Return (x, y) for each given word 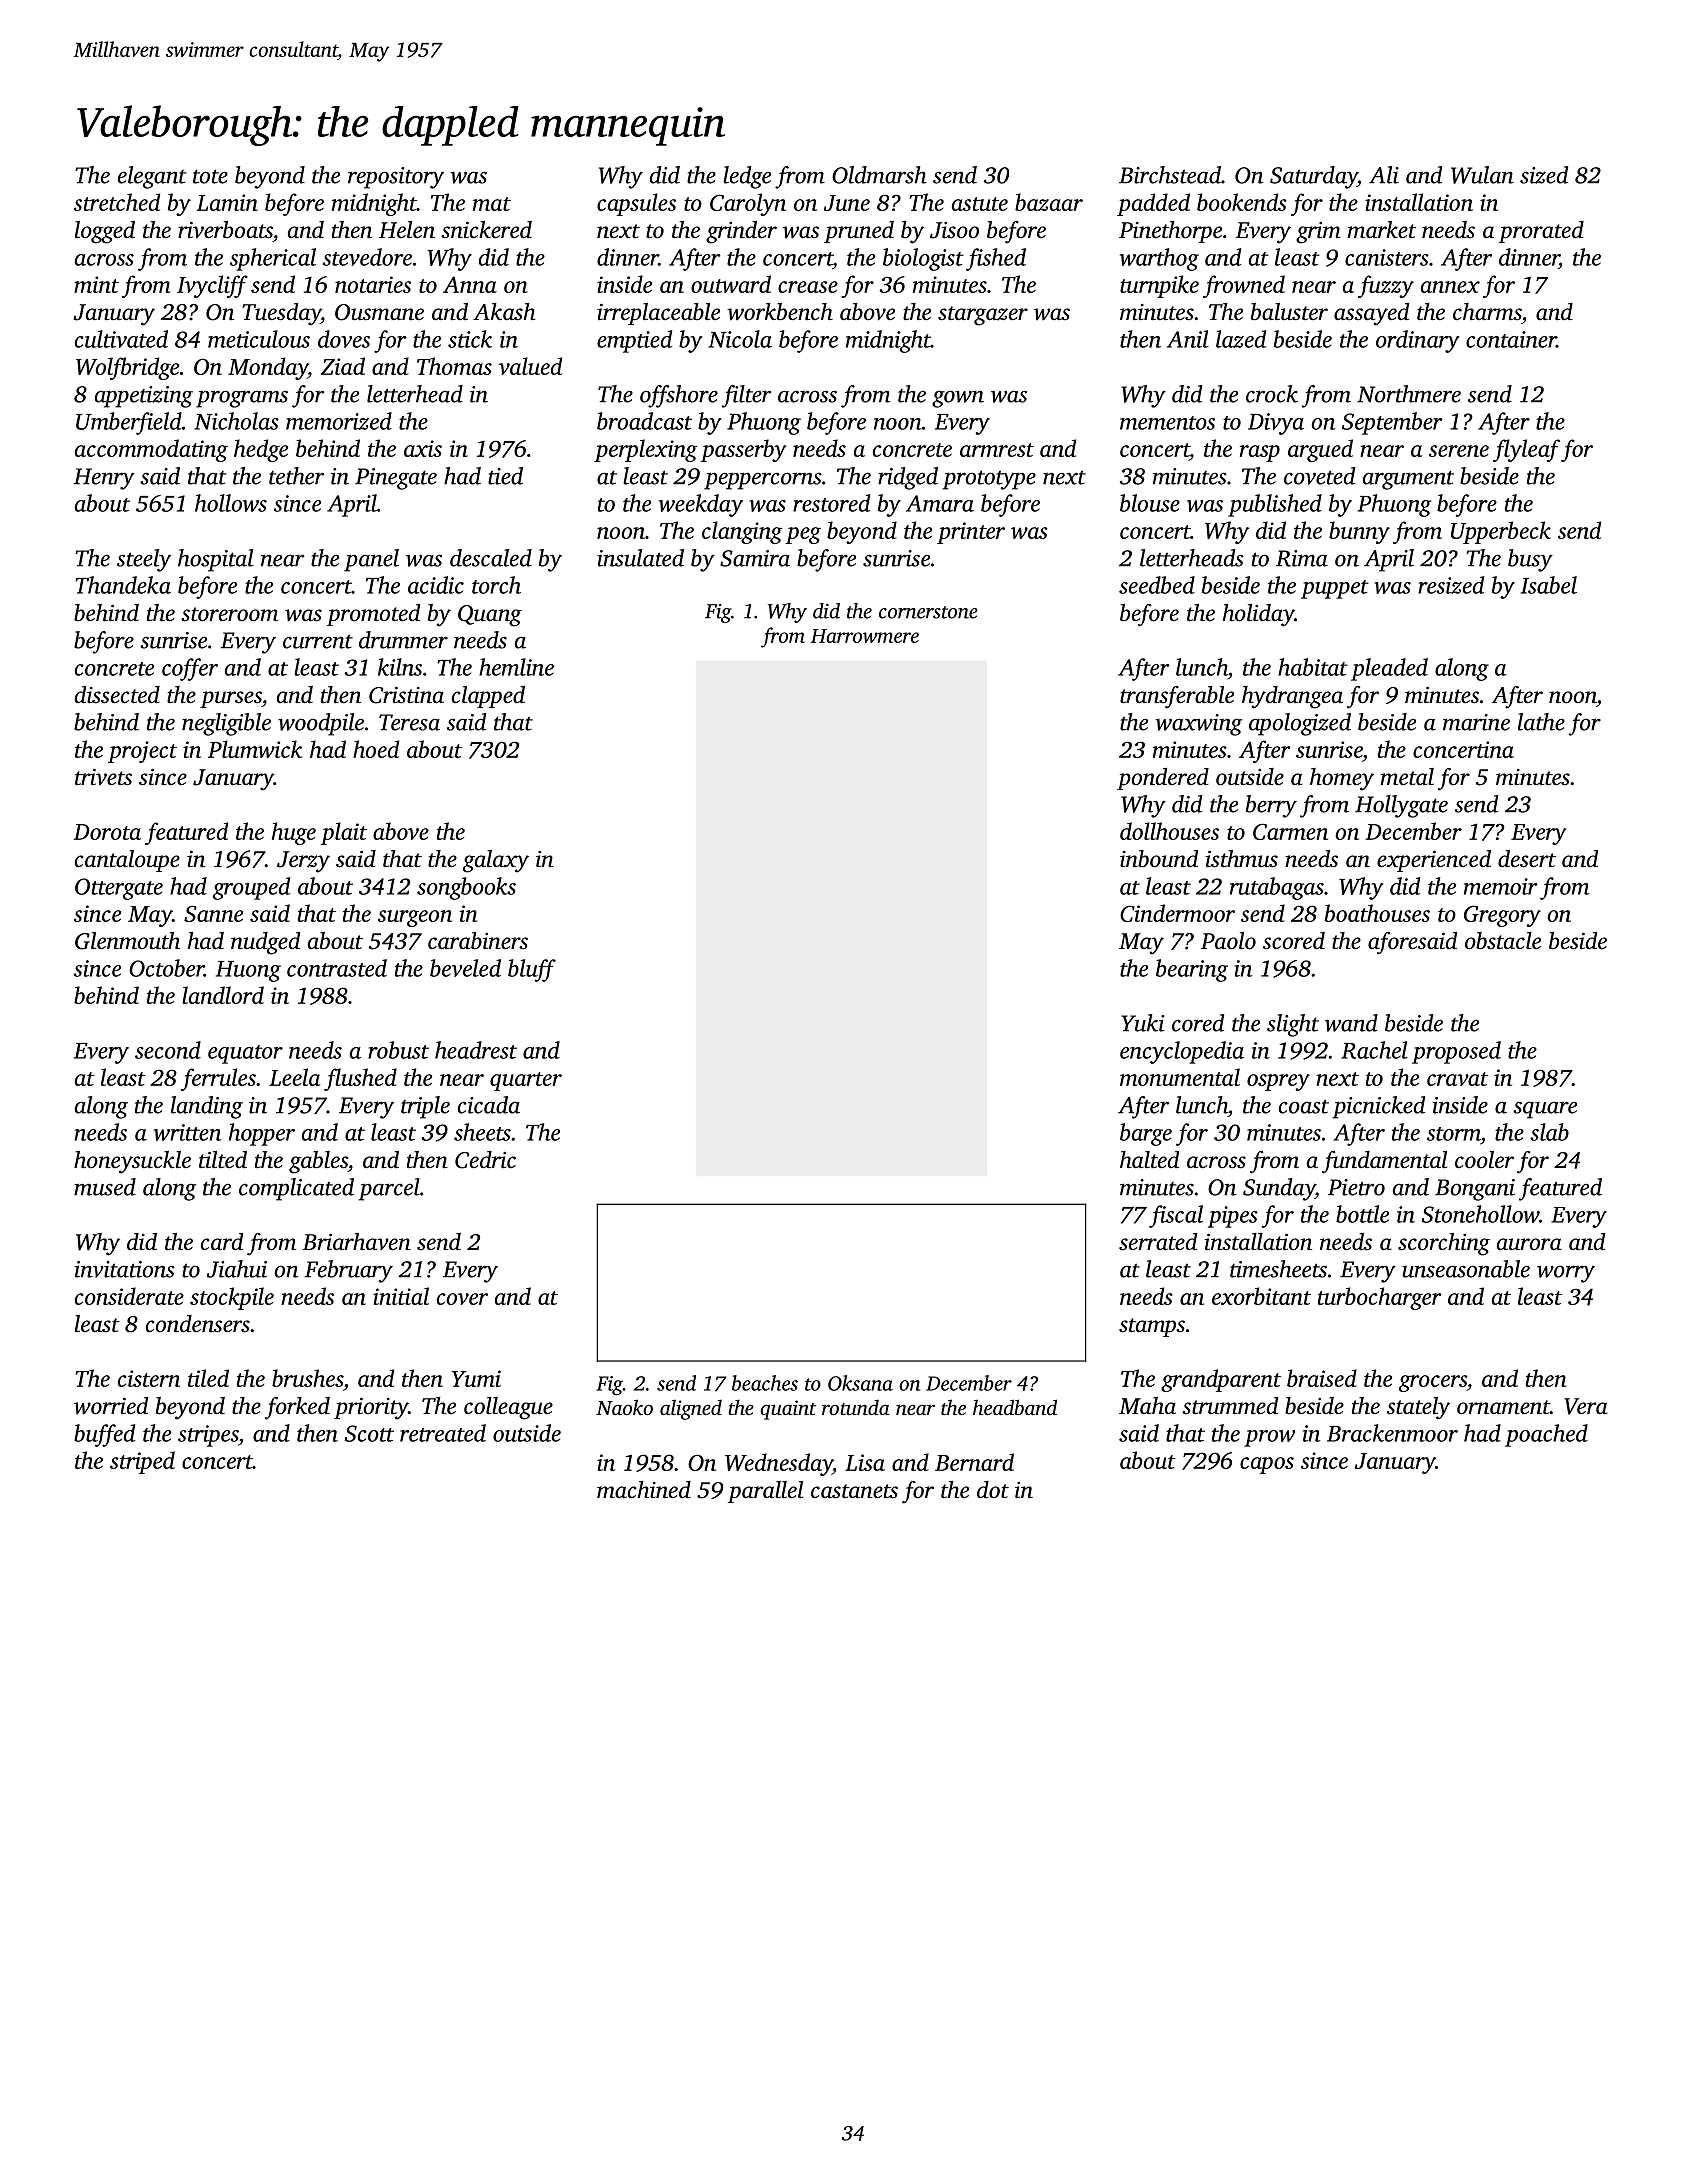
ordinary (1417, 341)
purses (231, 699)
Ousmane (379, 312)
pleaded (1389, 669)
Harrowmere (865, 636)
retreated (443, 1433)
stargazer (983, 316)
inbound (1159, 859)
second (168, 1050)
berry (1271, 806)
